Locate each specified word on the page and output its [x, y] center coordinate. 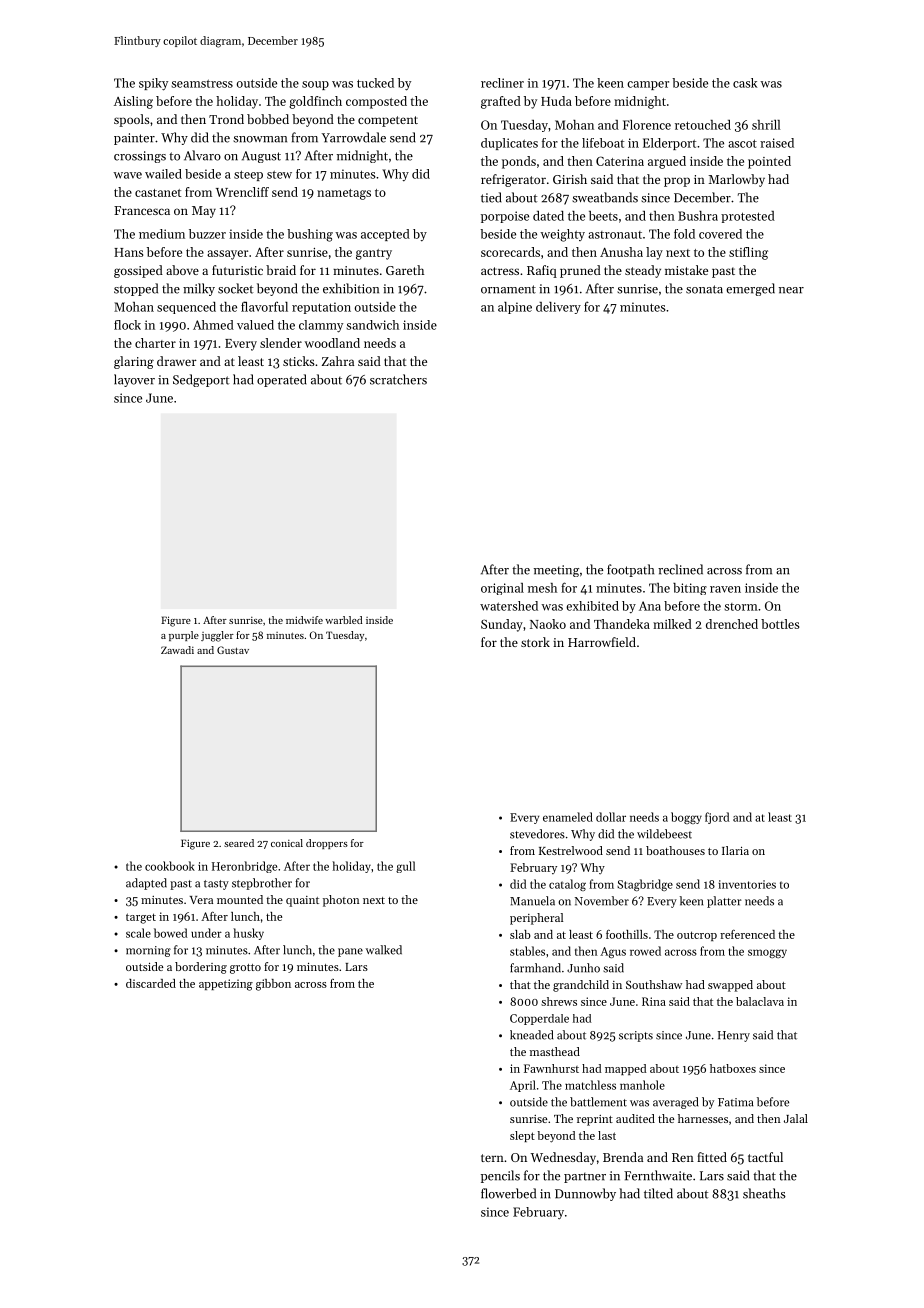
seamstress [202, 83]
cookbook [170, 866]
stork [535, 642]
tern [492, 1158]
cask [745, 83]
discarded [151, 983]
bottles [780, 624]
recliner [502, 83]
